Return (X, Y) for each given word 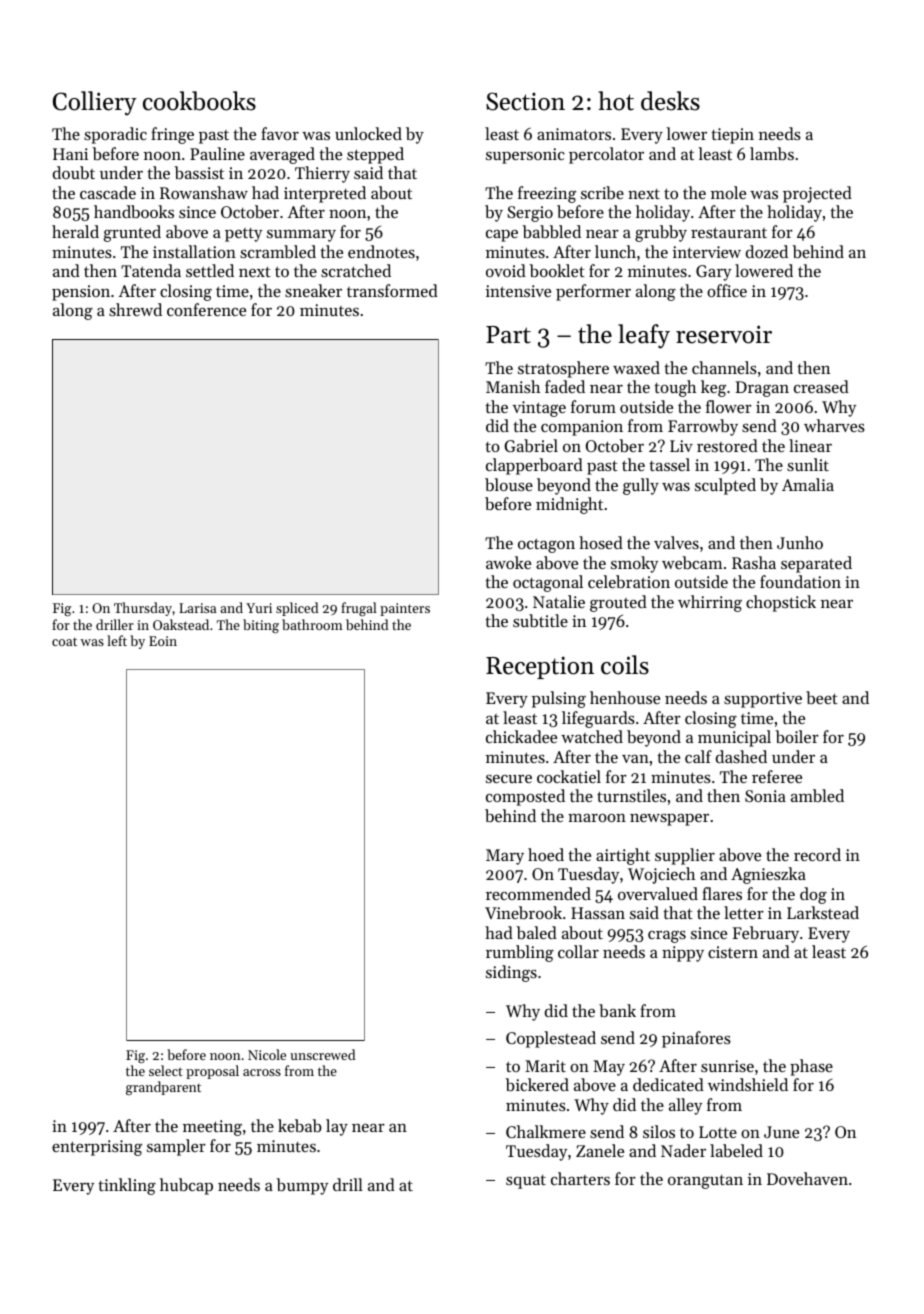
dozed (767, 251)
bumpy (302, 1186)
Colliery (95, 103)
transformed (392, 290)
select (166, 1070)
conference (206, 309)
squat (526, 1182)
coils (625, 665)
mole (728, 192)
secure (509, 779)
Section (525, 101)
